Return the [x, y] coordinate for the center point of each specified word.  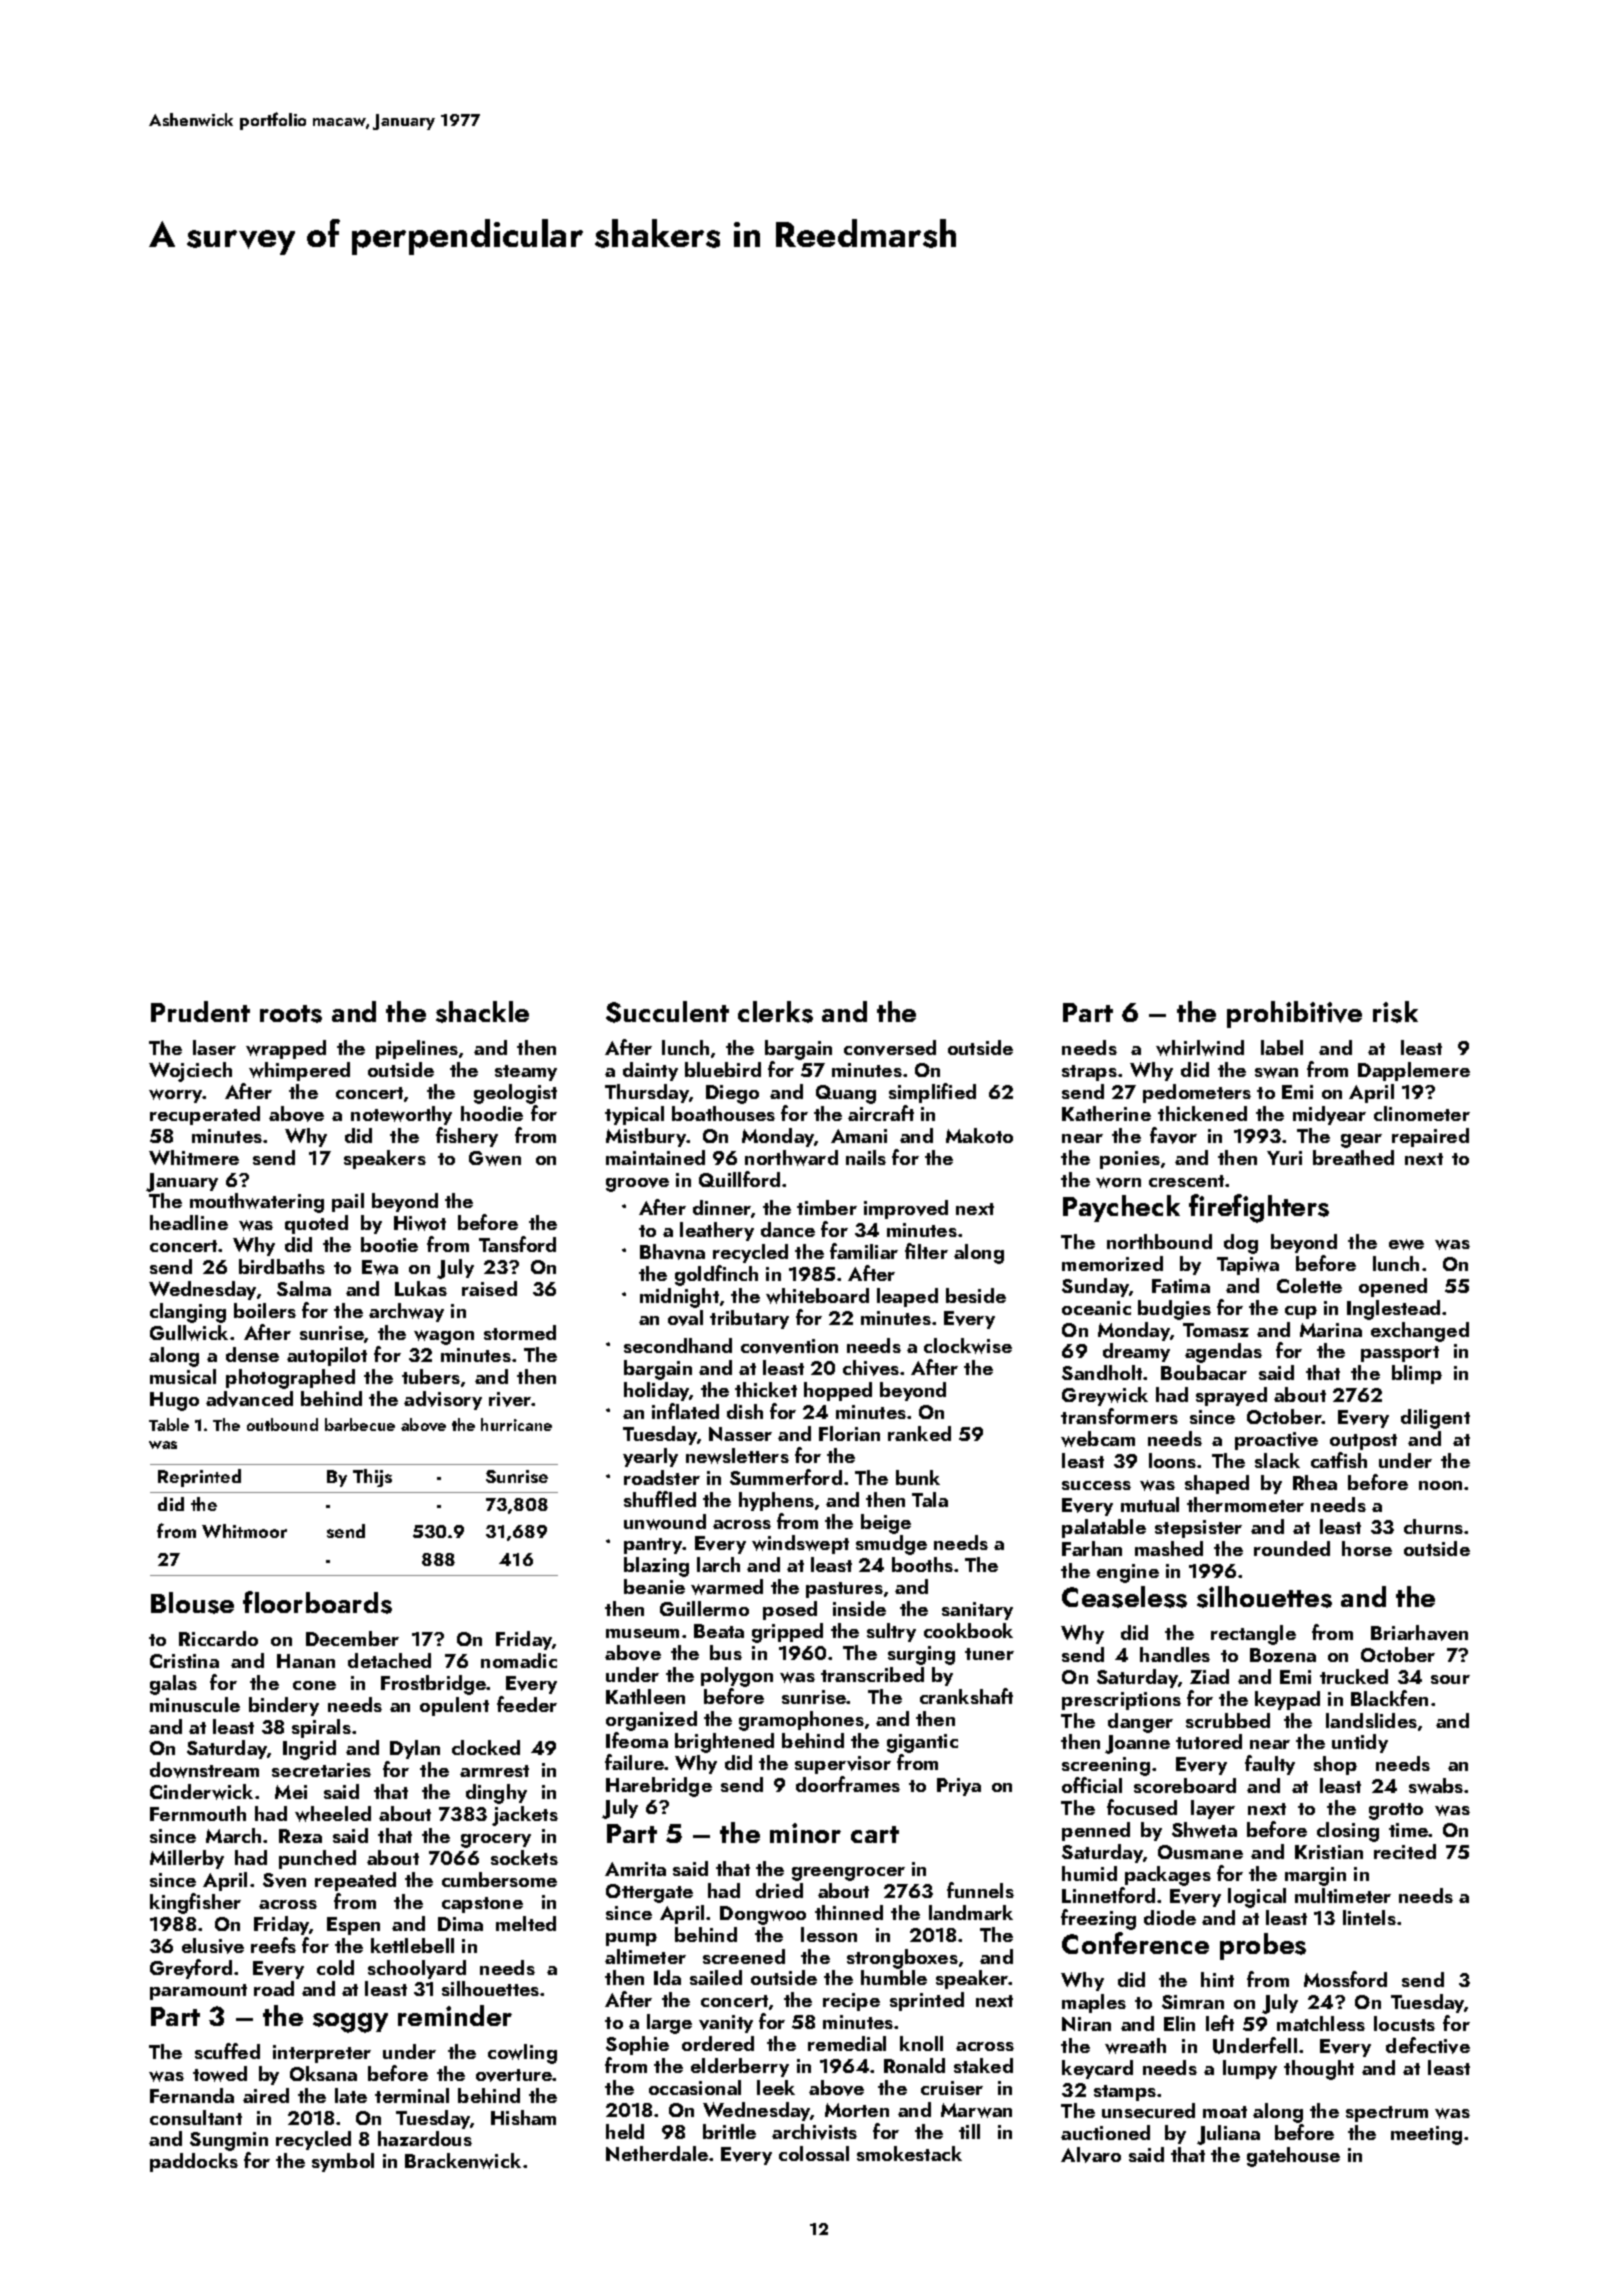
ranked [919, 1433]
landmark [971, 1912]
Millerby [187, 1859]
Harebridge [659, 1787]
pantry [653, 1546]
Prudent [200, 1011]
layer [1213, 1809]
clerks [775, 1012]
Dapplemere [1414, 1071]
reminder [455, 2015]
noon [1440, 1485]
